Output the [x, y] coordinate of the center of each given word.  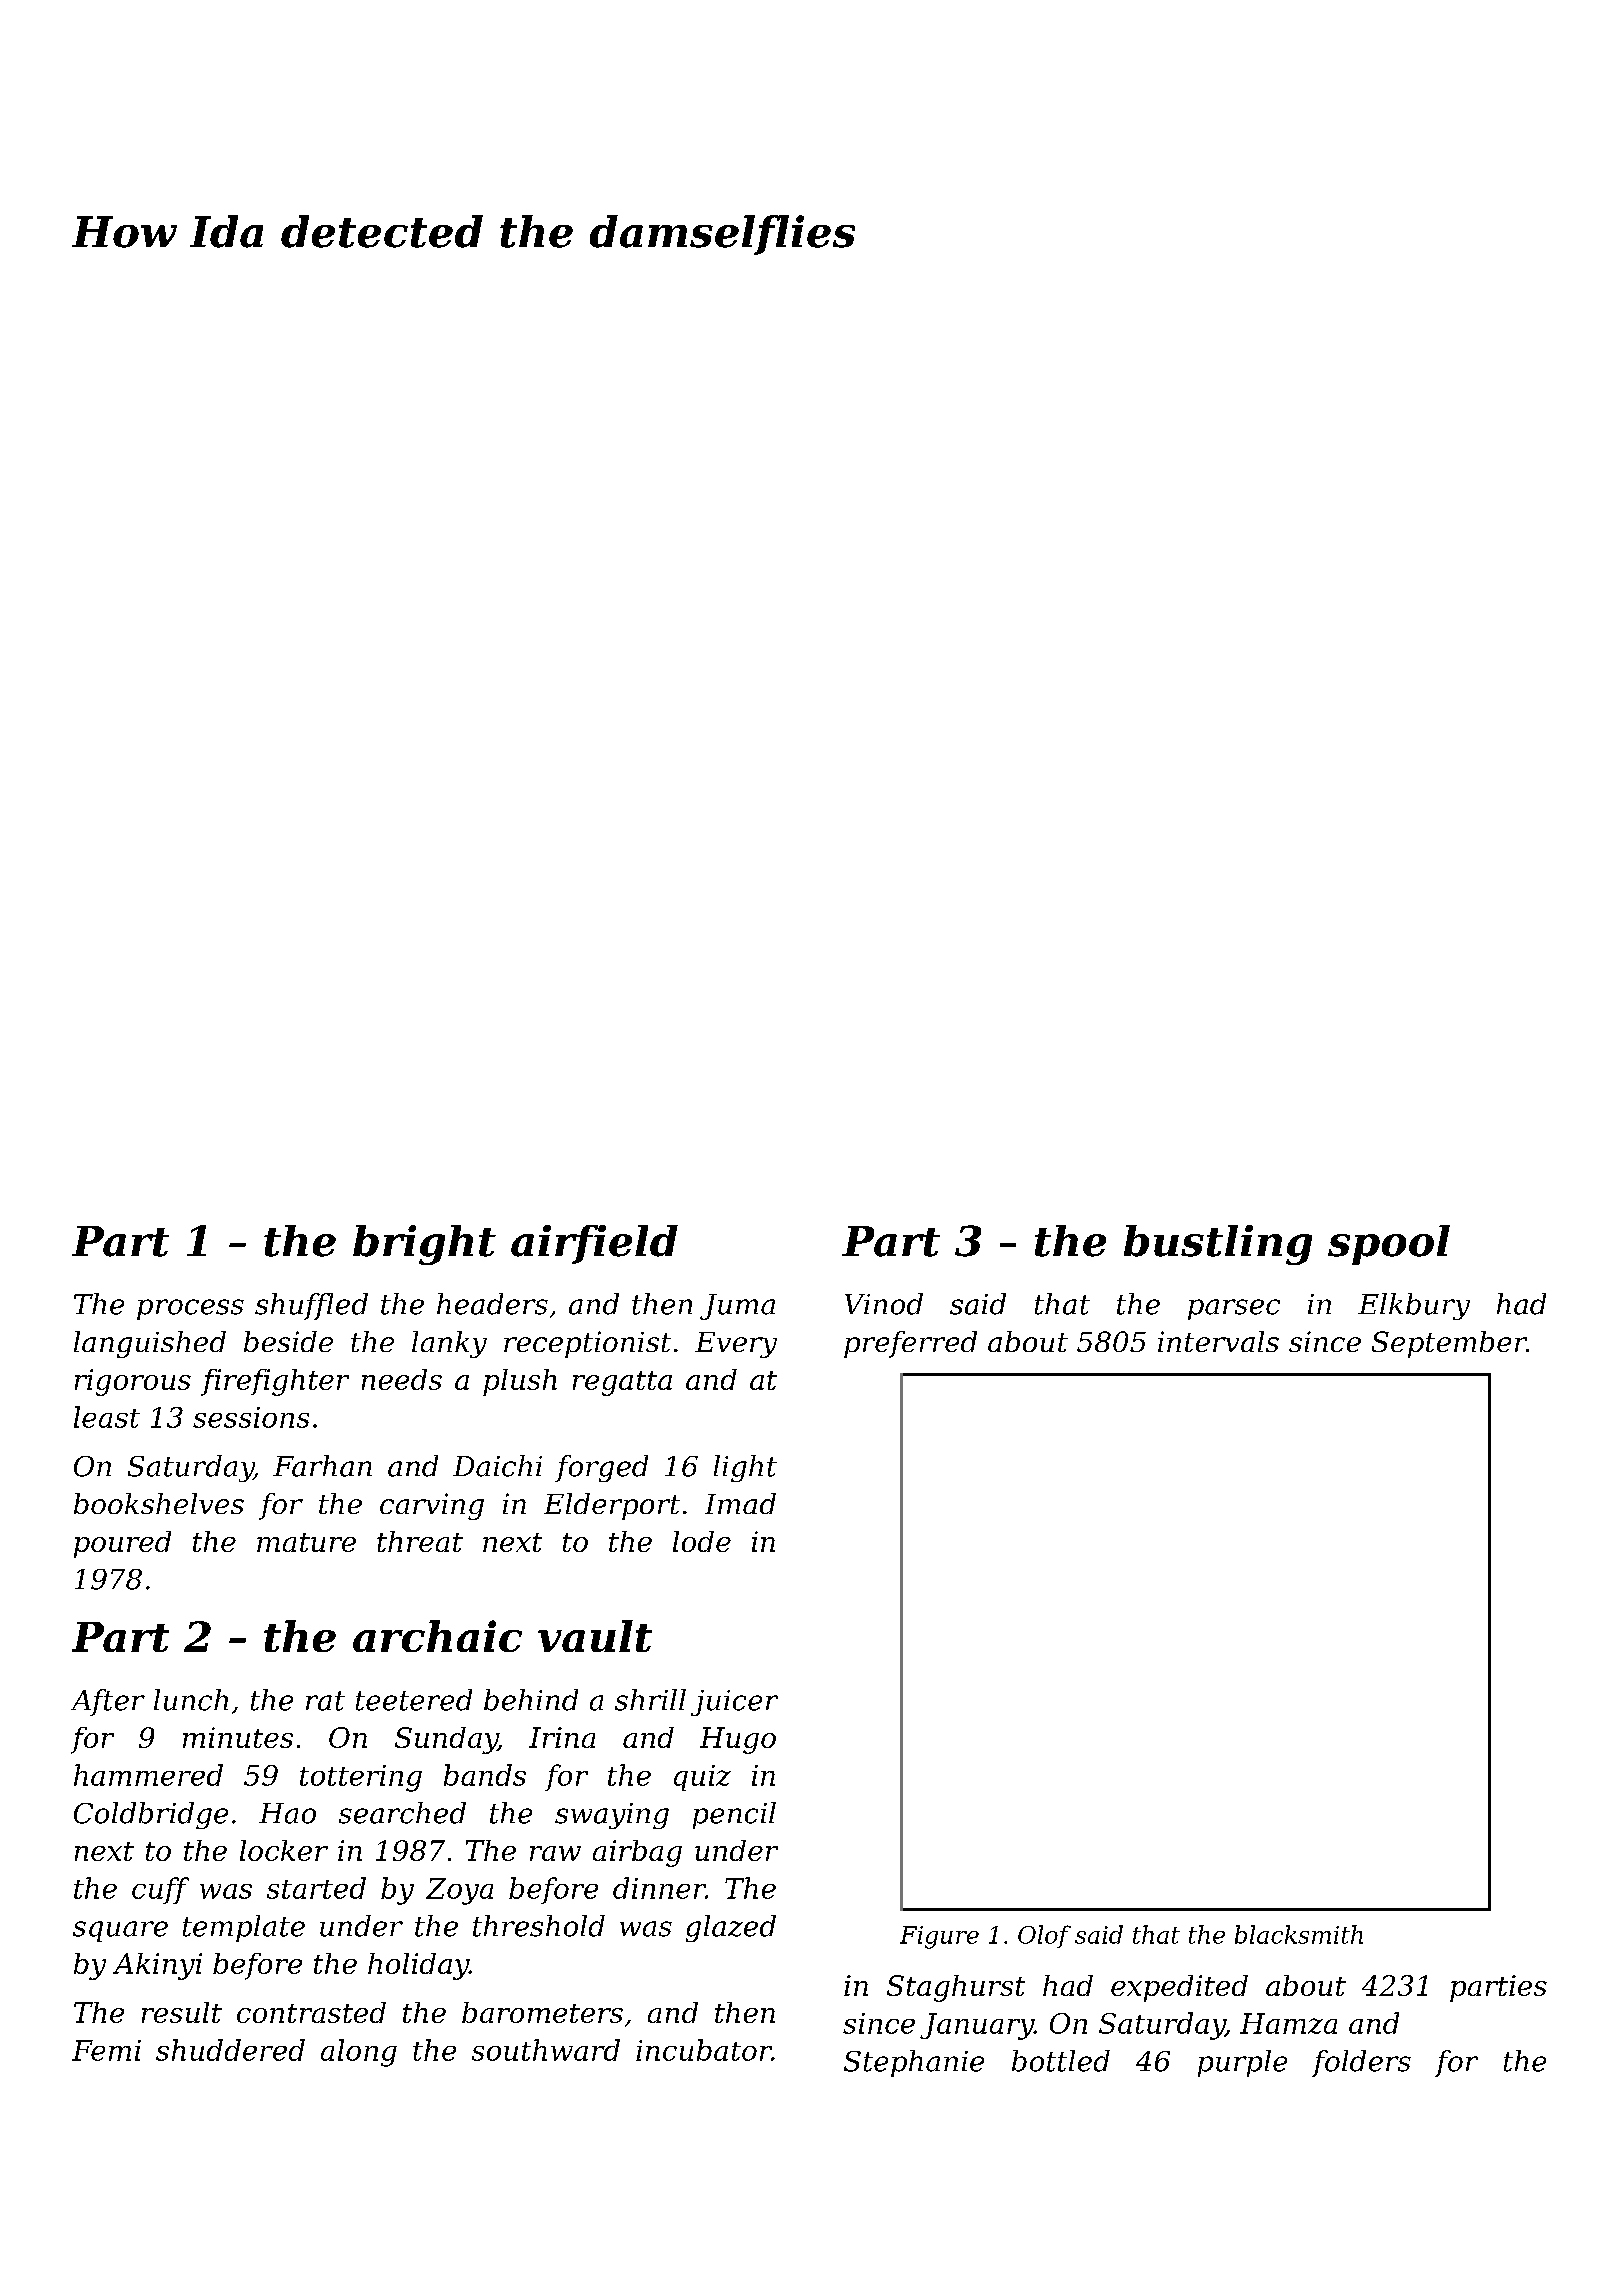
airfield [594, 1244]
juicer [734, 1703]
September [1449, 1344]
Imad [740, 1503]
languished [150, 1344]
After [108, 1702]
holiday [418, 1966]
